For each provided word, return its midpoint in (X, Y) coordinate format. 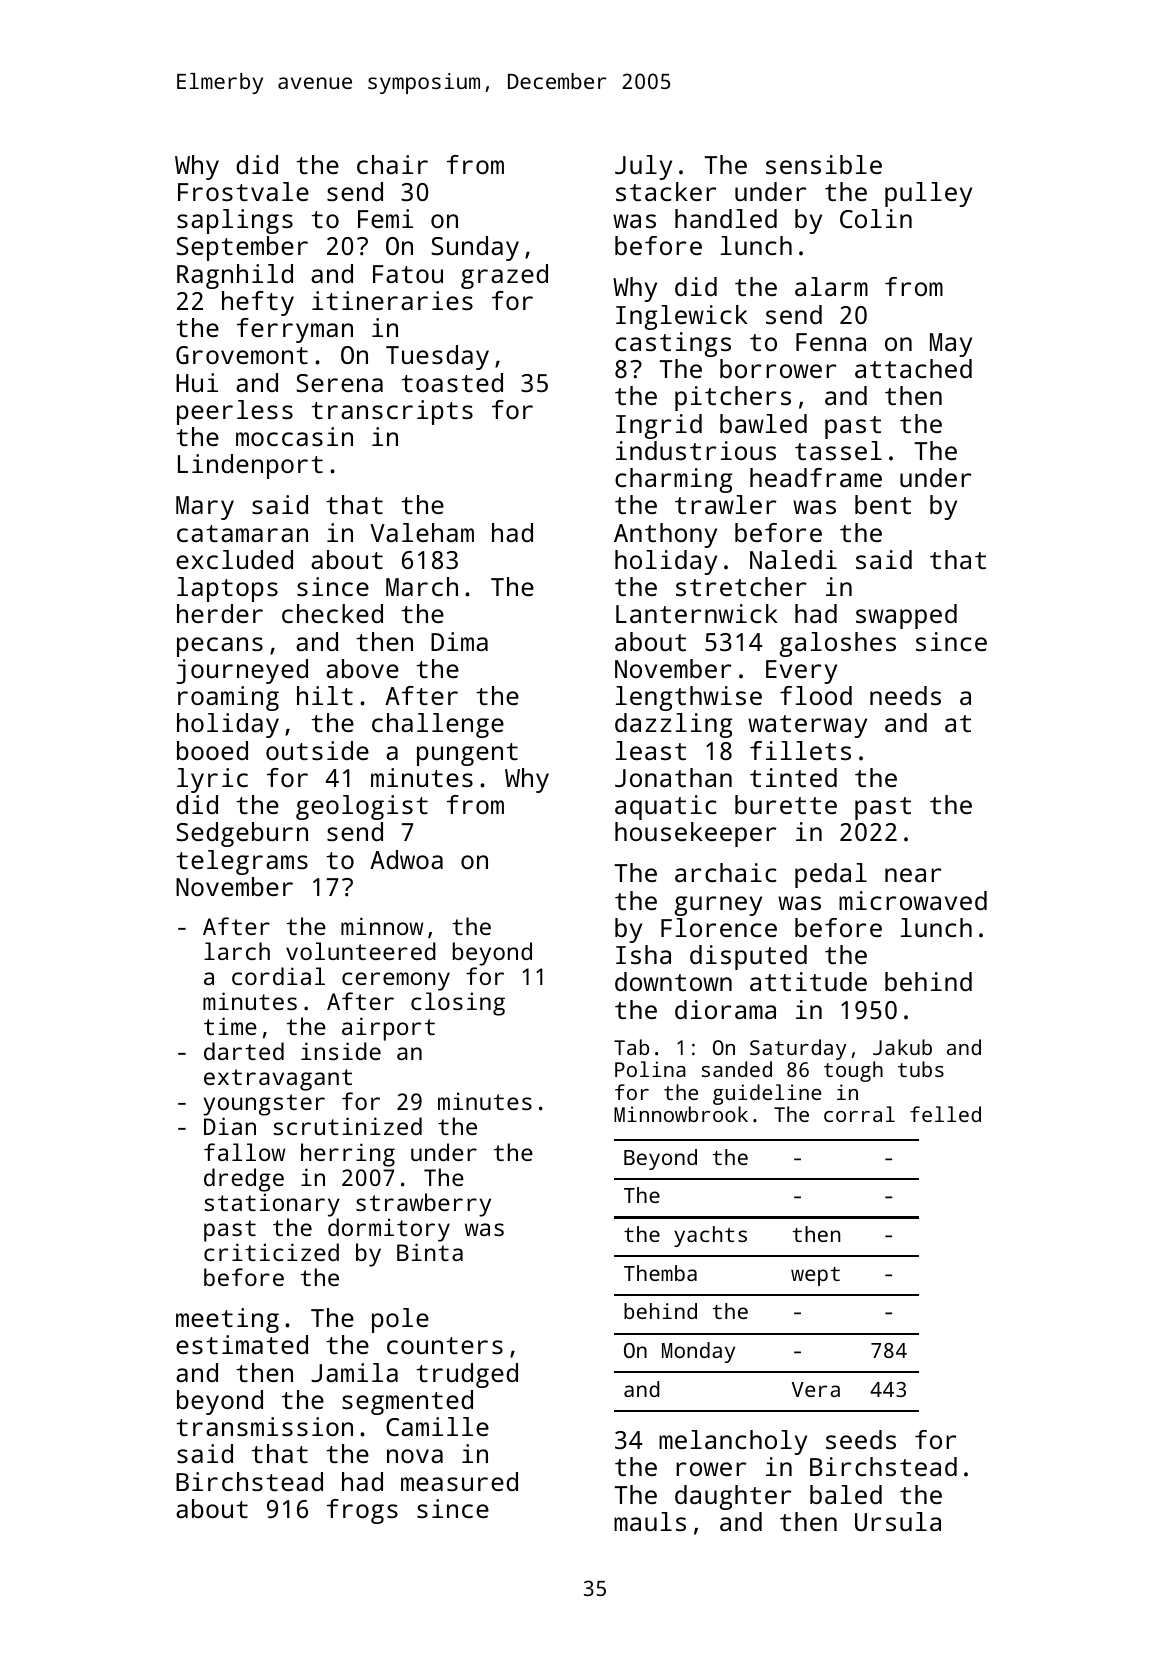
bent (883, 504)
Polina (650, 1069)
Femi (385, 218)
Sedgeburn (242, 834)
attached (913, 368)
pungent (467, 754)
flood (816, 695)
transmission (264, 1426)
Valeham (422, 532)
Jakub (902, 1047)
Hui (197, 382)
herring (348, 1155)
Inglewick (682, 317)
